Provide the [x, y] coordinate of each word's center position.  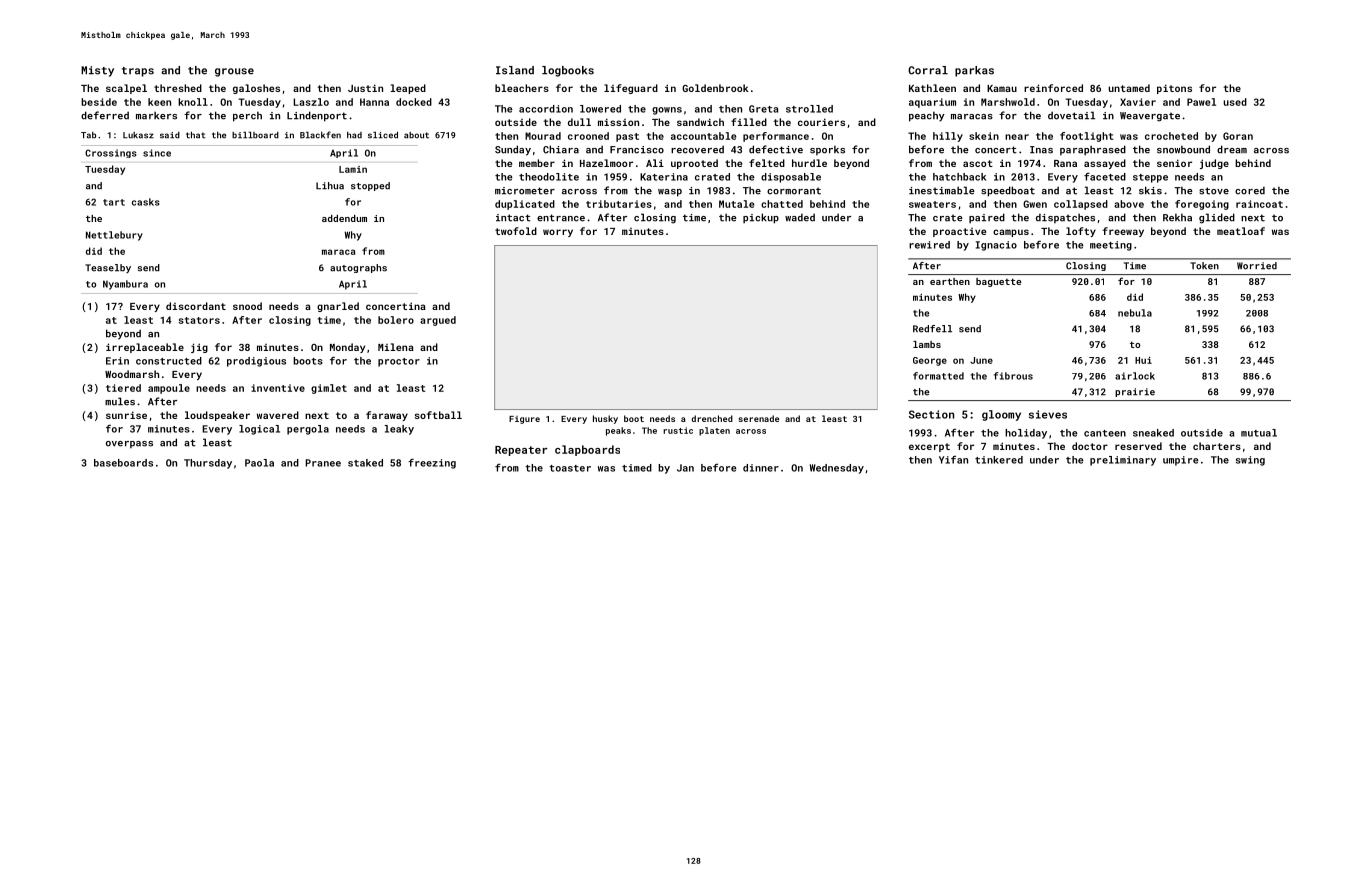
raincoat [1259, 204]
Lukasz [138, 135]
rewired [929, 245]
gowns [667, 111]
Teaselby [108, 268]
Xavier [1138, 102]
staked [365, 463]
